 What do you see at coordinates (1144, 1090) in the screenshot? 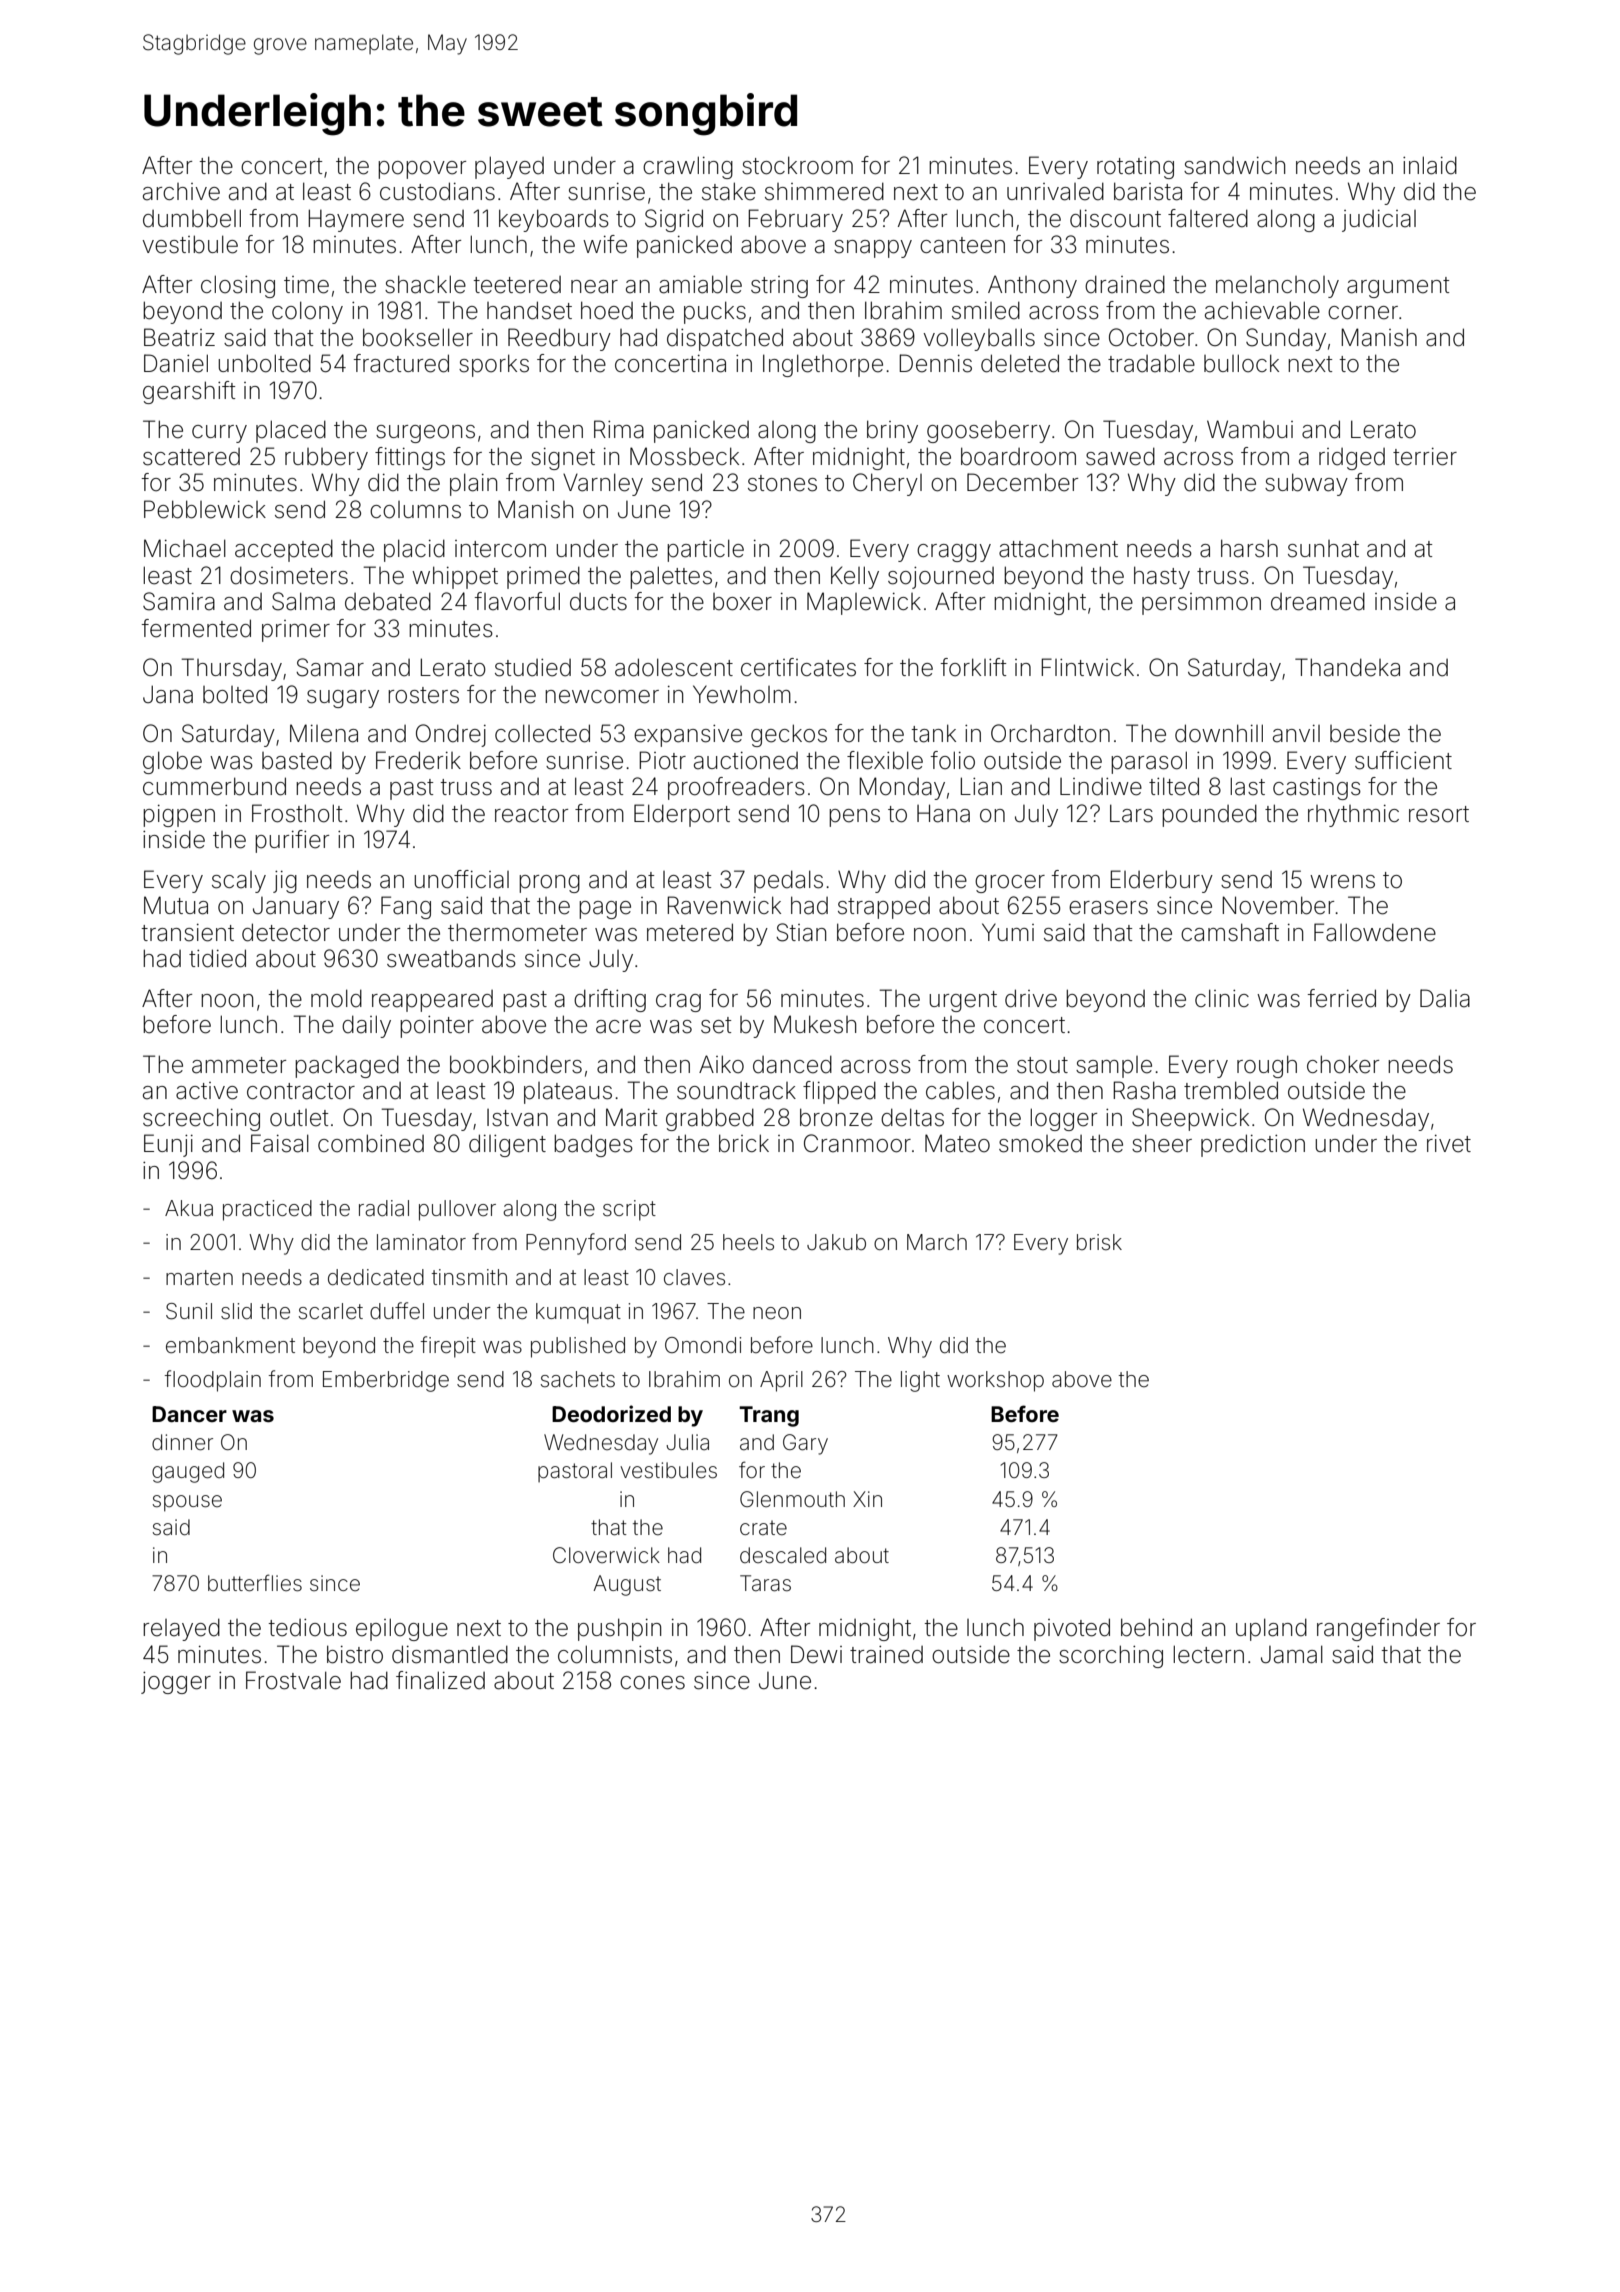
I see `Rasha` at bounding box center [1144, 1090].
